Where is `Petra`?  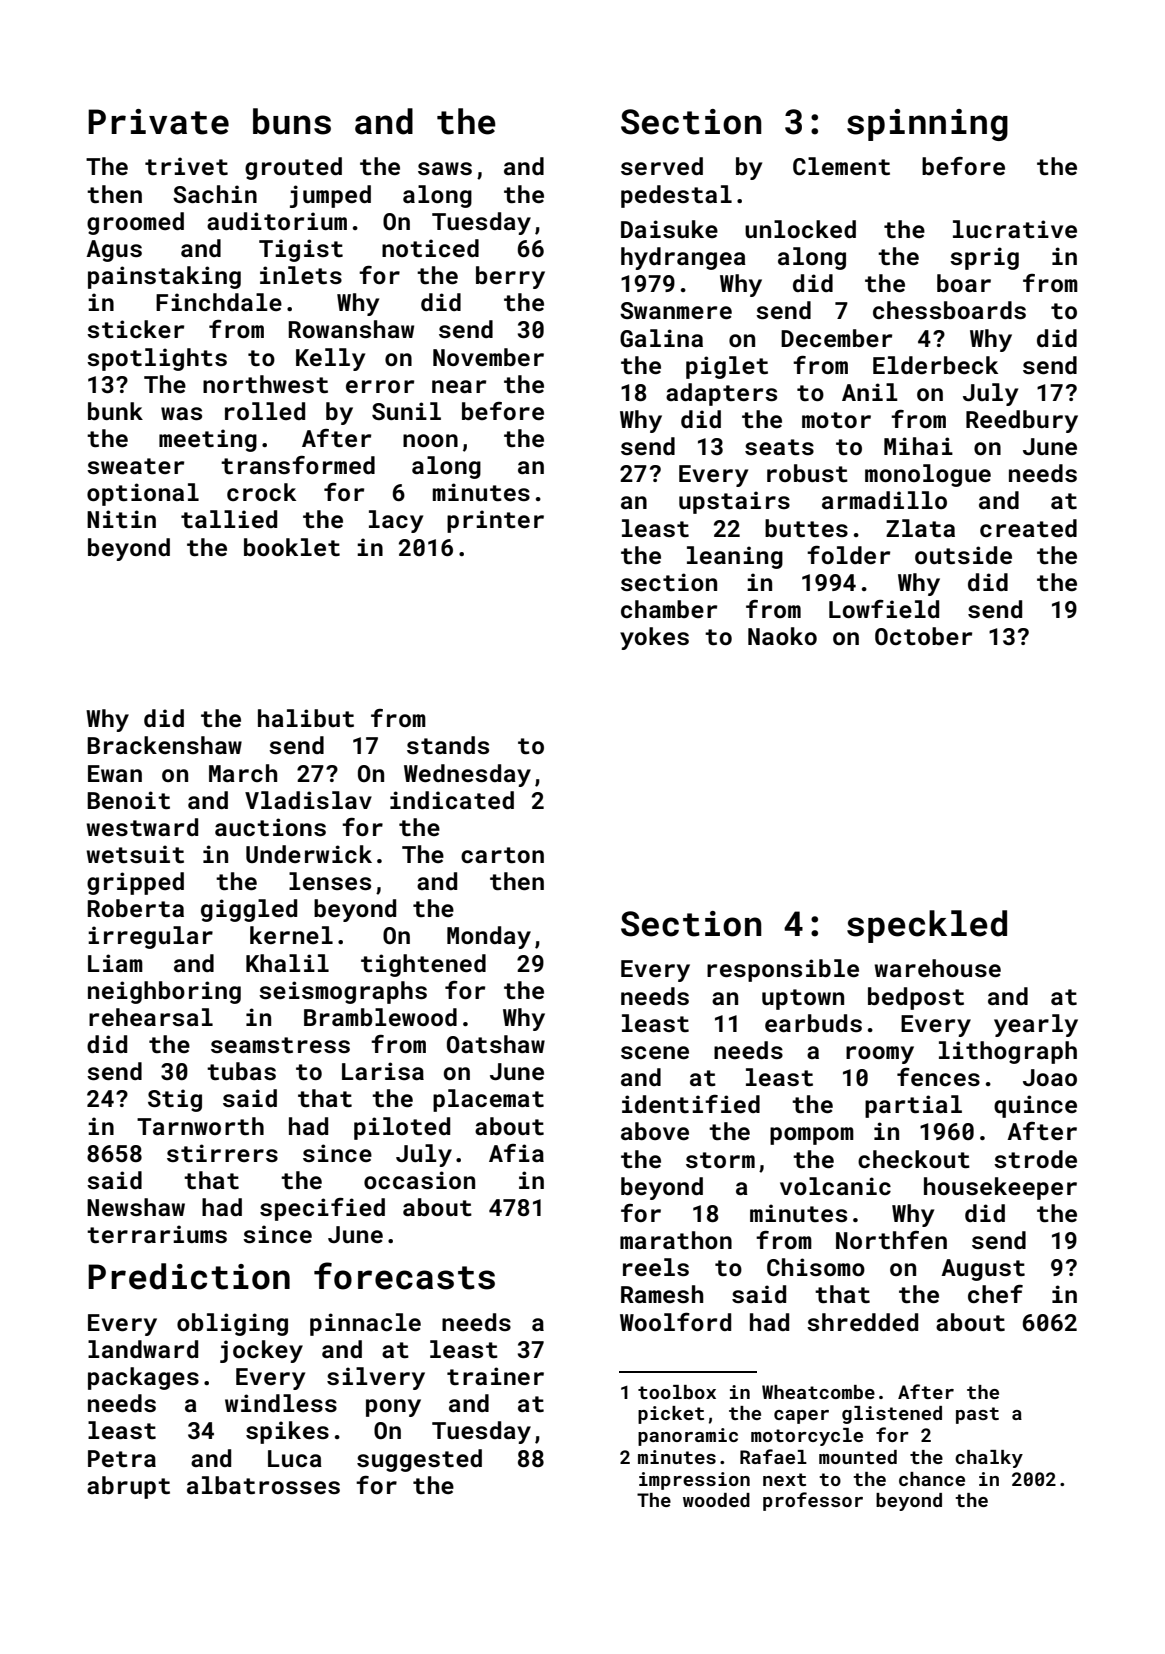
Petra is located at coordinates (122, 1458).
